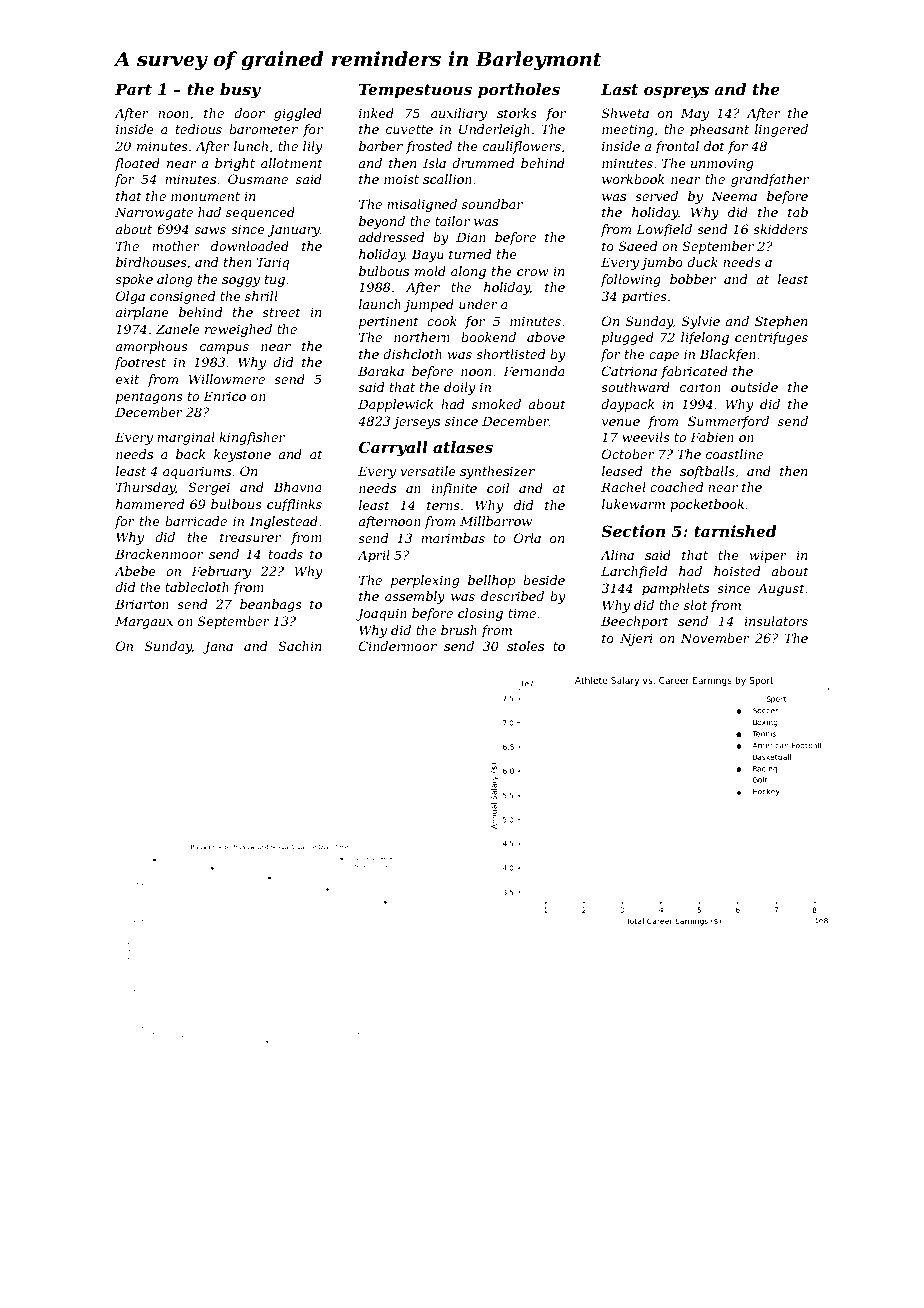 The image size is (924, 1308). What do you see at coordinates (453, 538) in the page?
I see `marimbas` at bounding box center [453, 538].
